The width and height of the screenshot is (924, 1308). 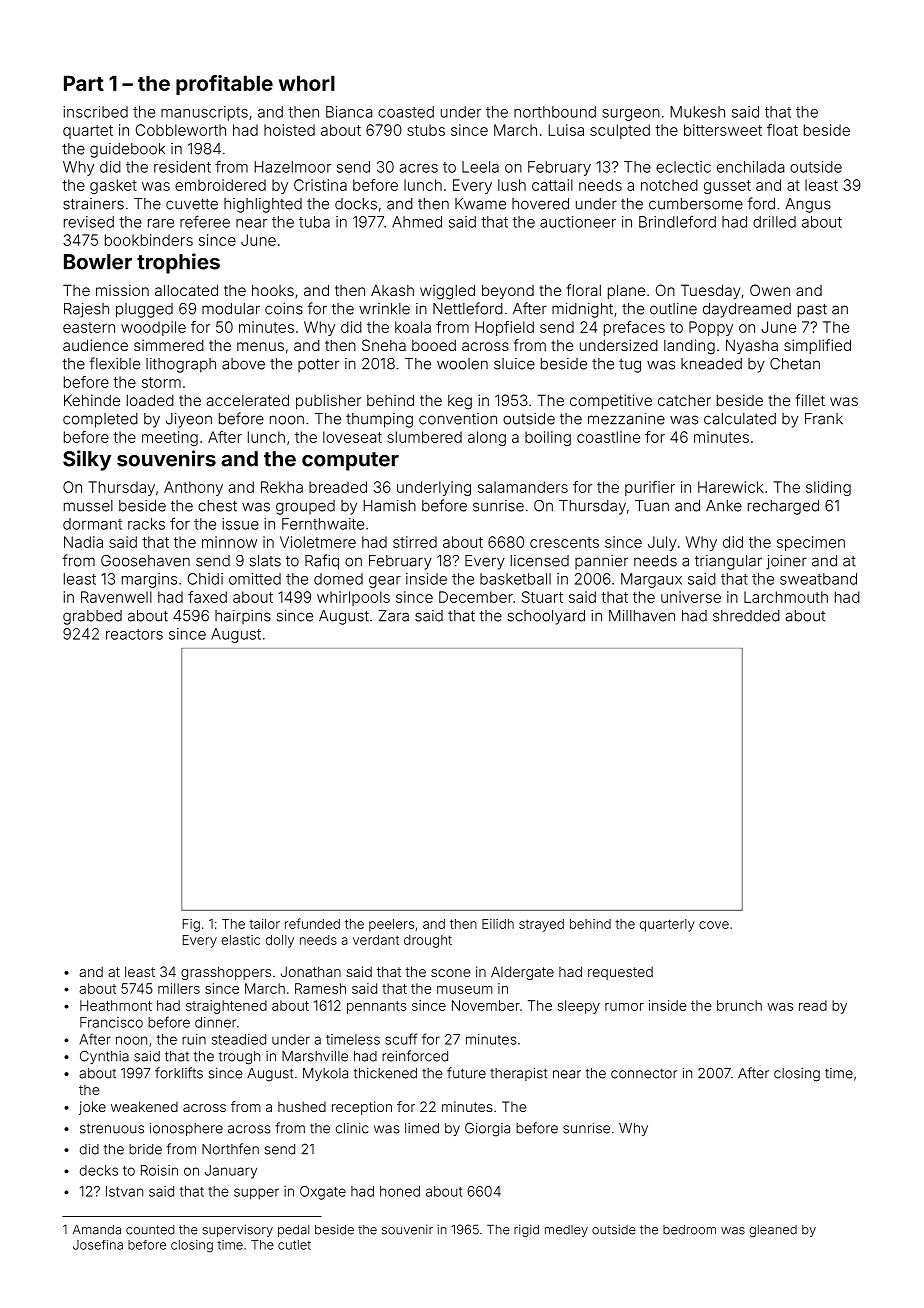 What do you see at coordinates (134, 634) in the screenshot?
I see `reactors` at bounding box center [134, 634].
